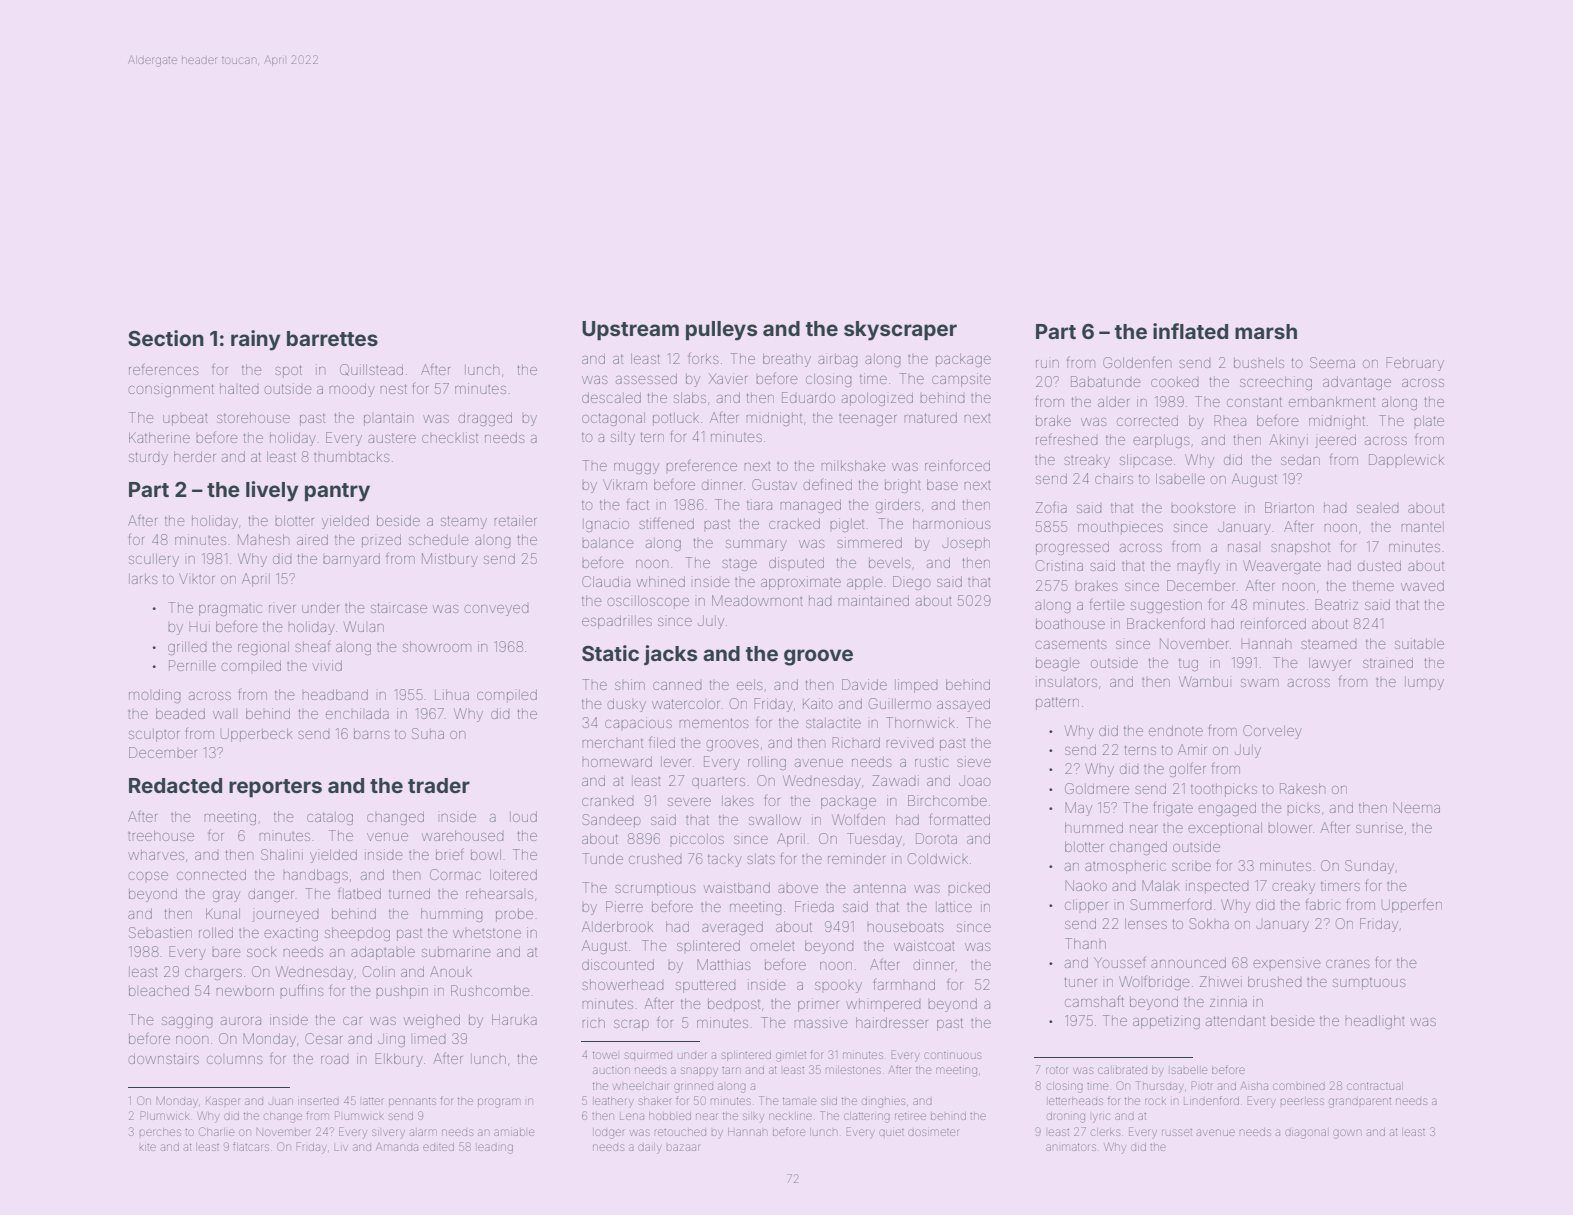  What do you see at coordinates (313, 646) in the screenshot?
I see `sheaf` at bounding box center [313, 646].
